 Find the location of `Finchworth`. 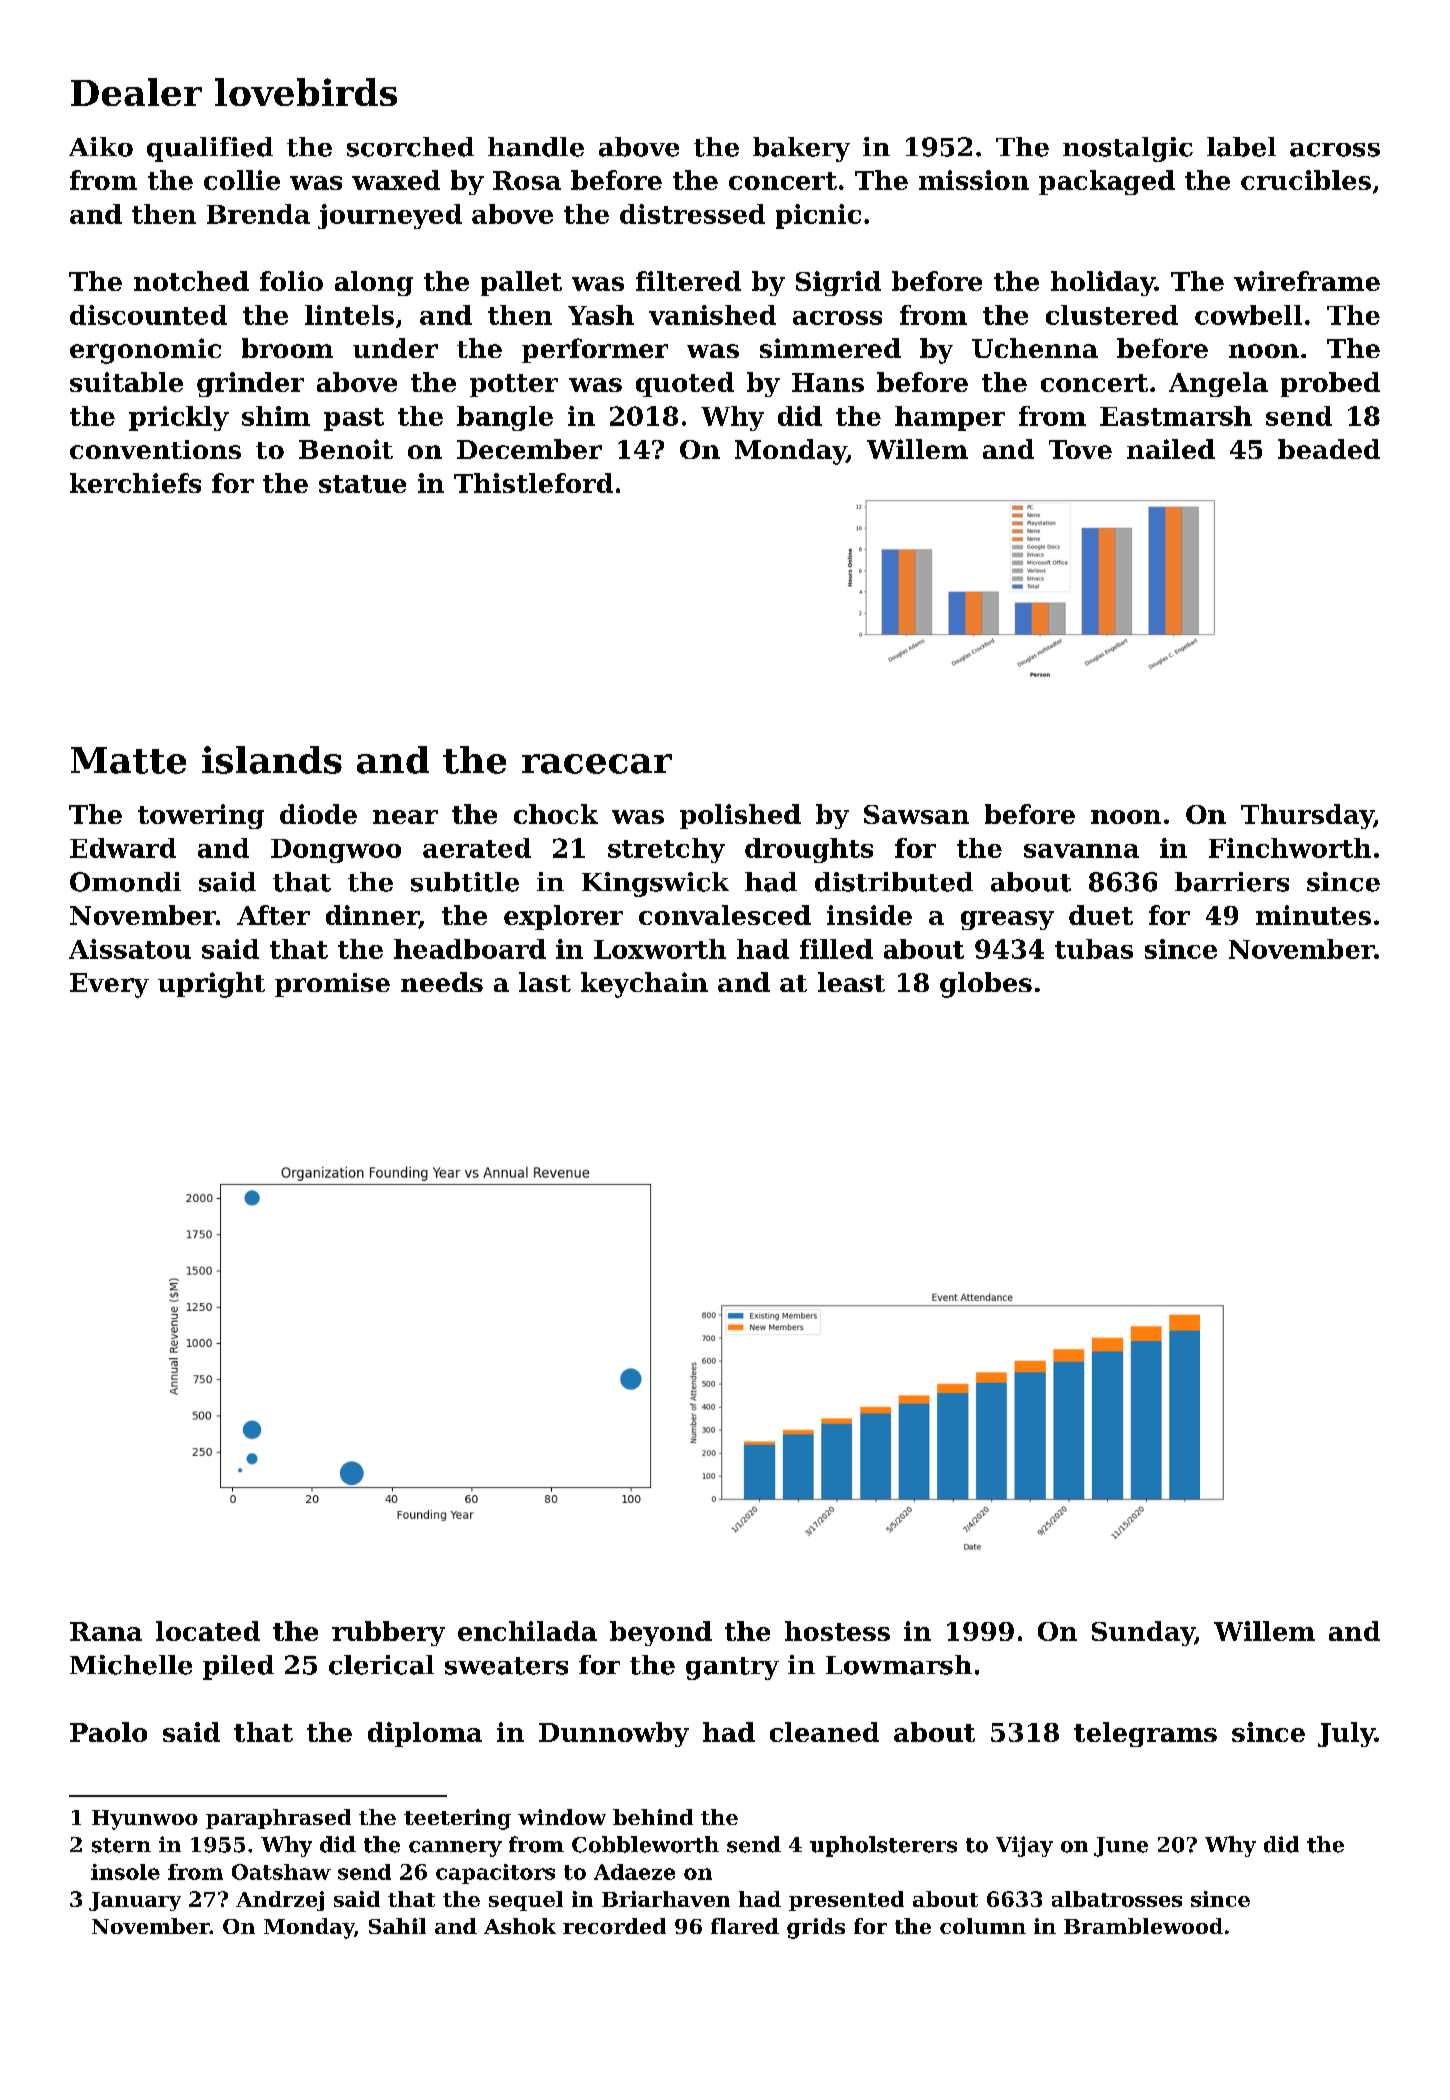

Finchworth is located at coordinates (1290, 848).
